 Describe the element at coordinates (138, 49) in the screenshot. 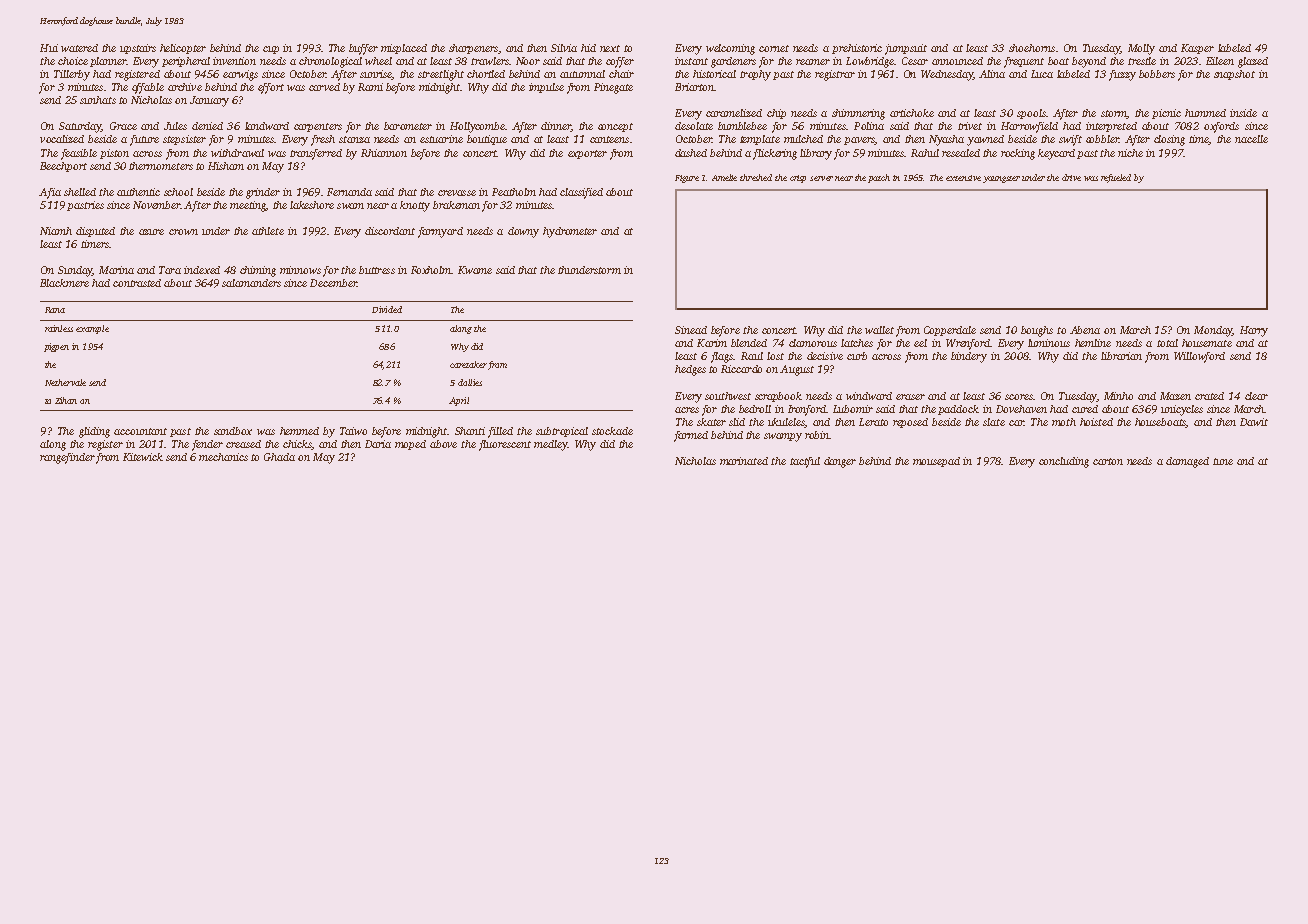

I see `upstairs` at that location.
